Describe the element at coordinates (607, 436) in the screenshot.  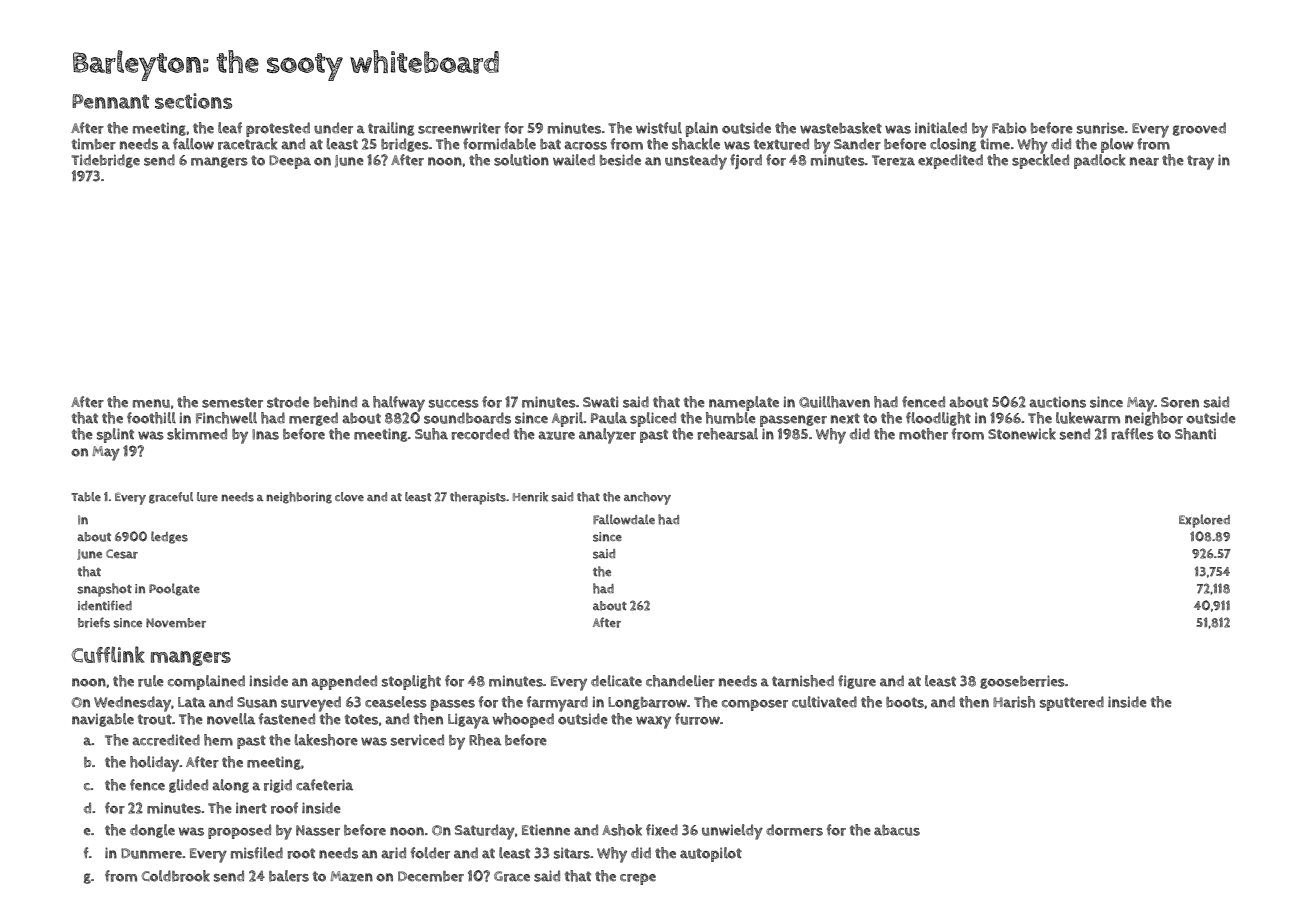
I see `analyzer` at that location.
